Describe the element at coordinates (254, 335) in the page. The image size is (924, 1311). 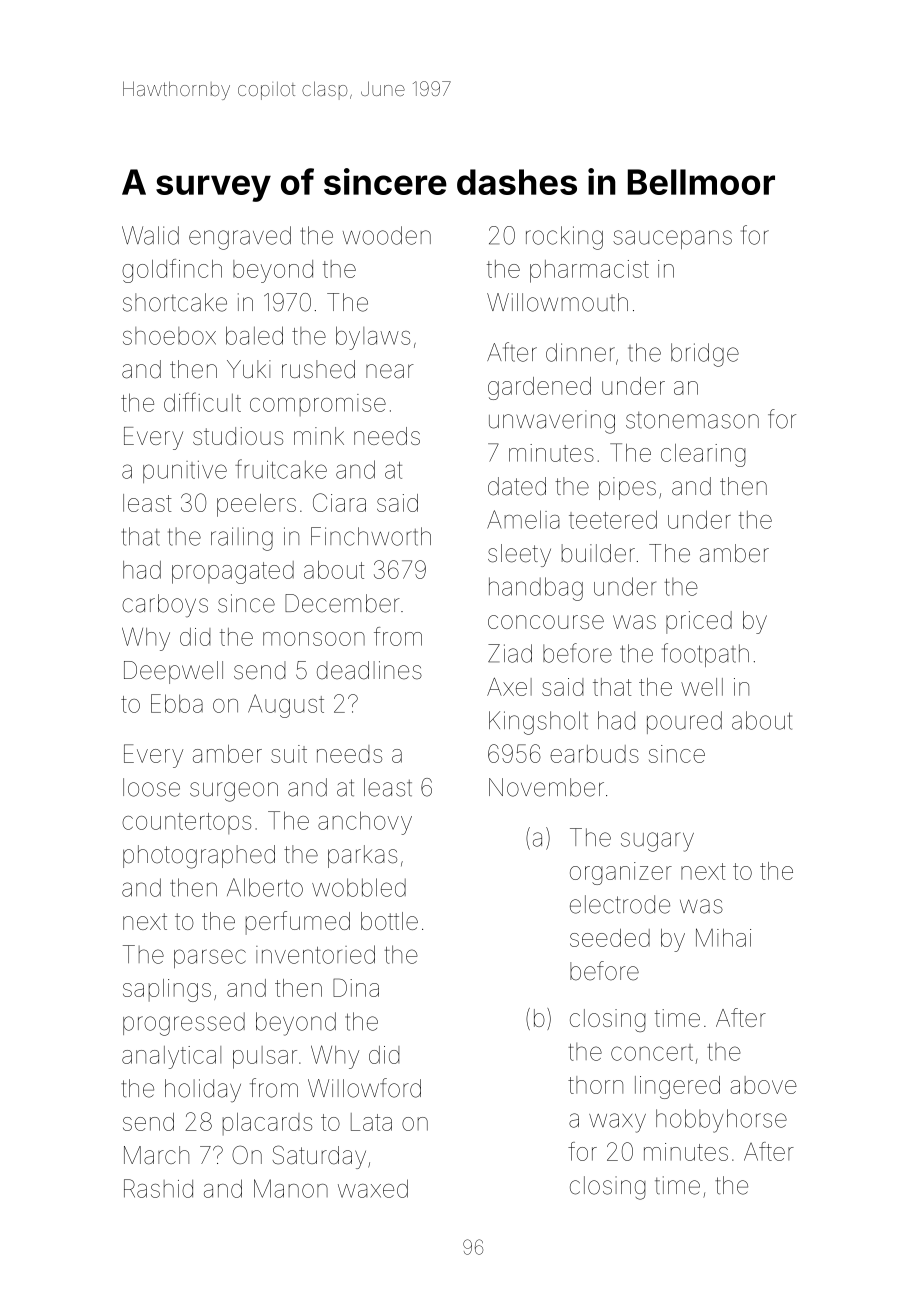
I see `baled` at that location.
